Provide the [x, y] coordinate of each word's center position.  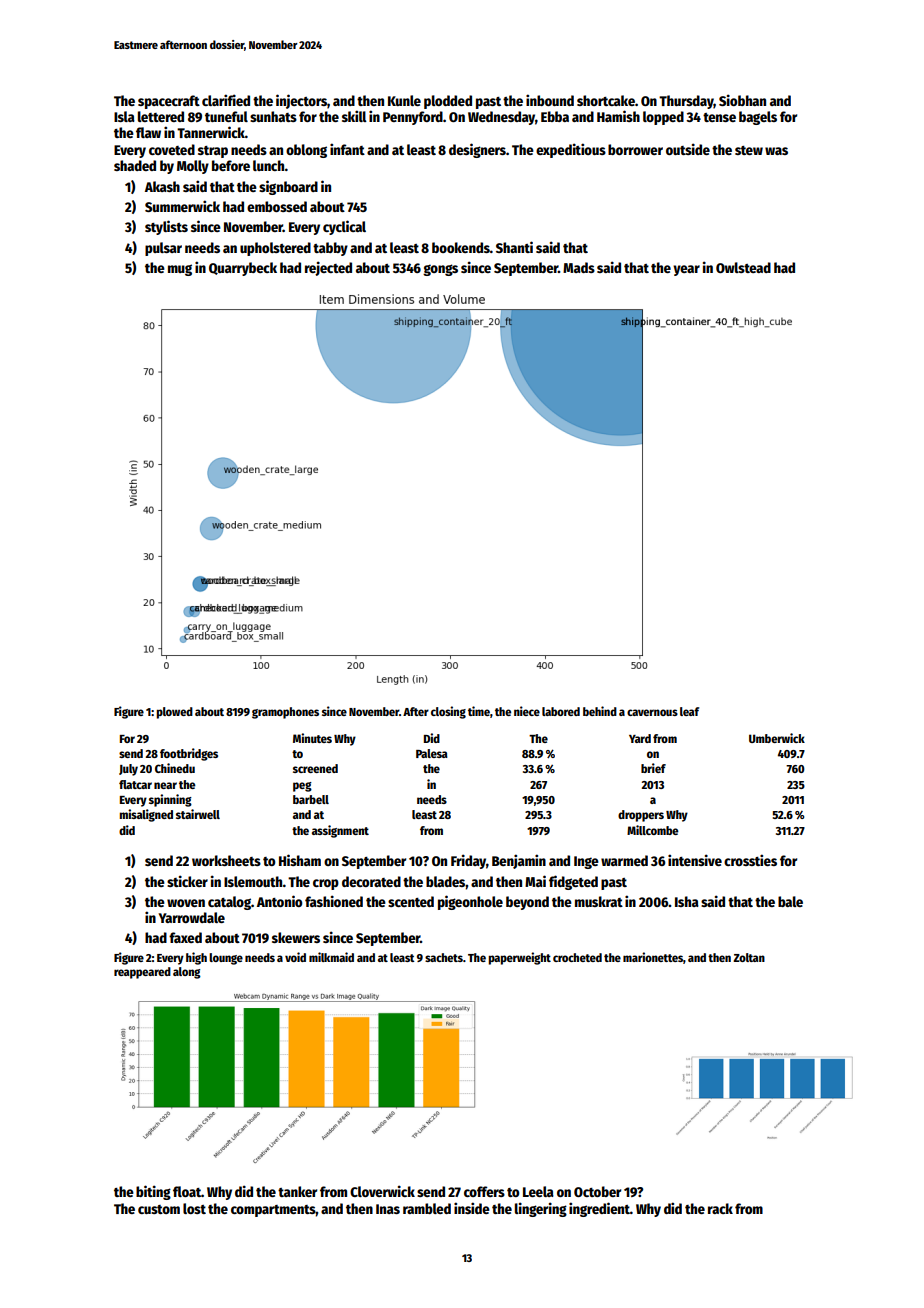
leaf [689, 711]
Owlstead [743, 267]
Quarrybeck [243, 269]
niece [527, 711]
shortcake [606, 100]
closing [448, 712]
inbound [550, 100]
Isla [124, 116]
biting [153, 1192]
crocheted [577, 957]
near [165, 785]
